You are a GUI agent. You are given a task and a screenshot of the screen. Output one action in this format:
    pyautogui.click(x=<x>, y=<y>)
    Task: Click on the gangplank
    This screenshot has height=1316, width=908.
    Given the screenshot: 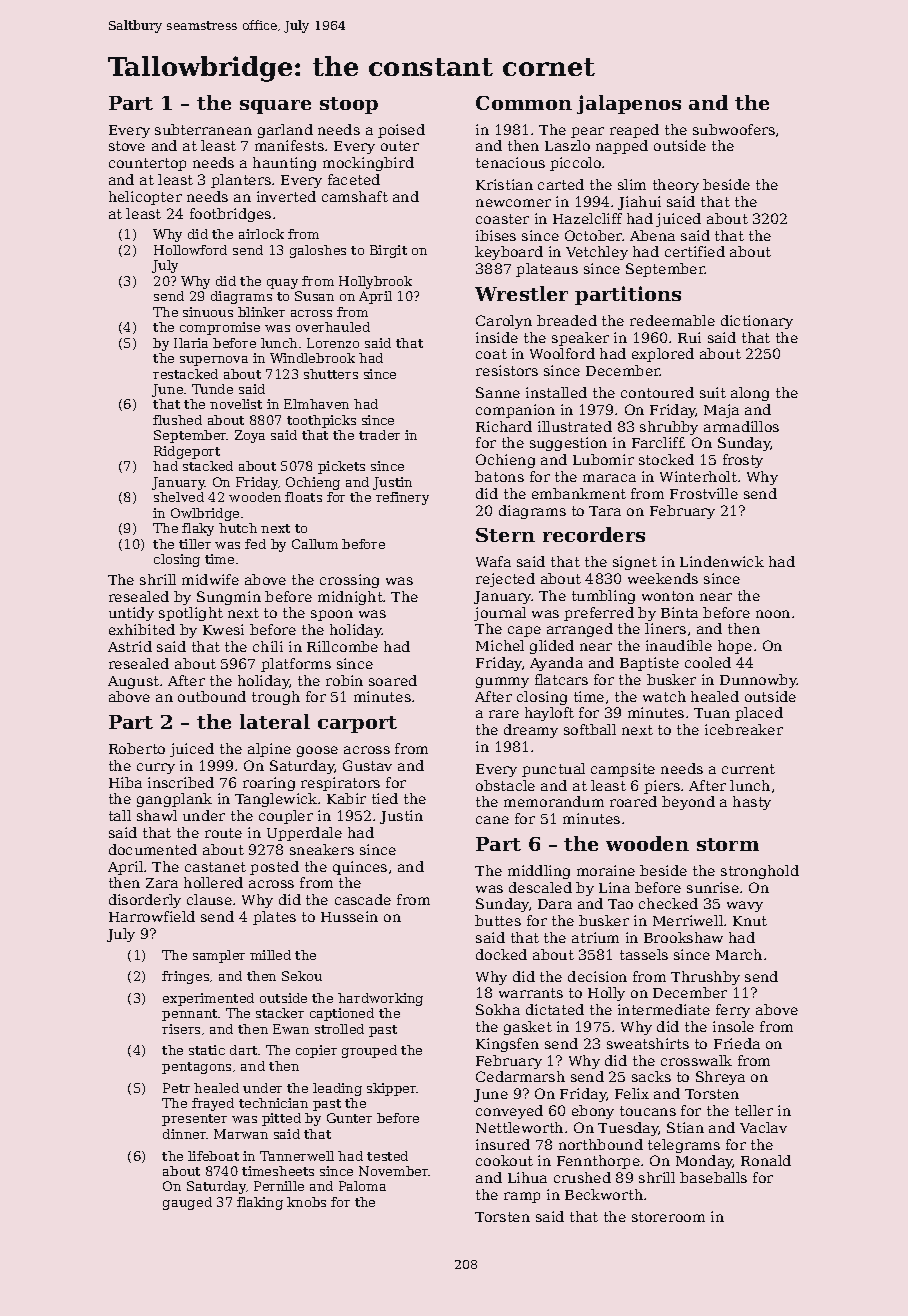 What is the action you would take?
    pyautogui.click(x=174, y=800)
